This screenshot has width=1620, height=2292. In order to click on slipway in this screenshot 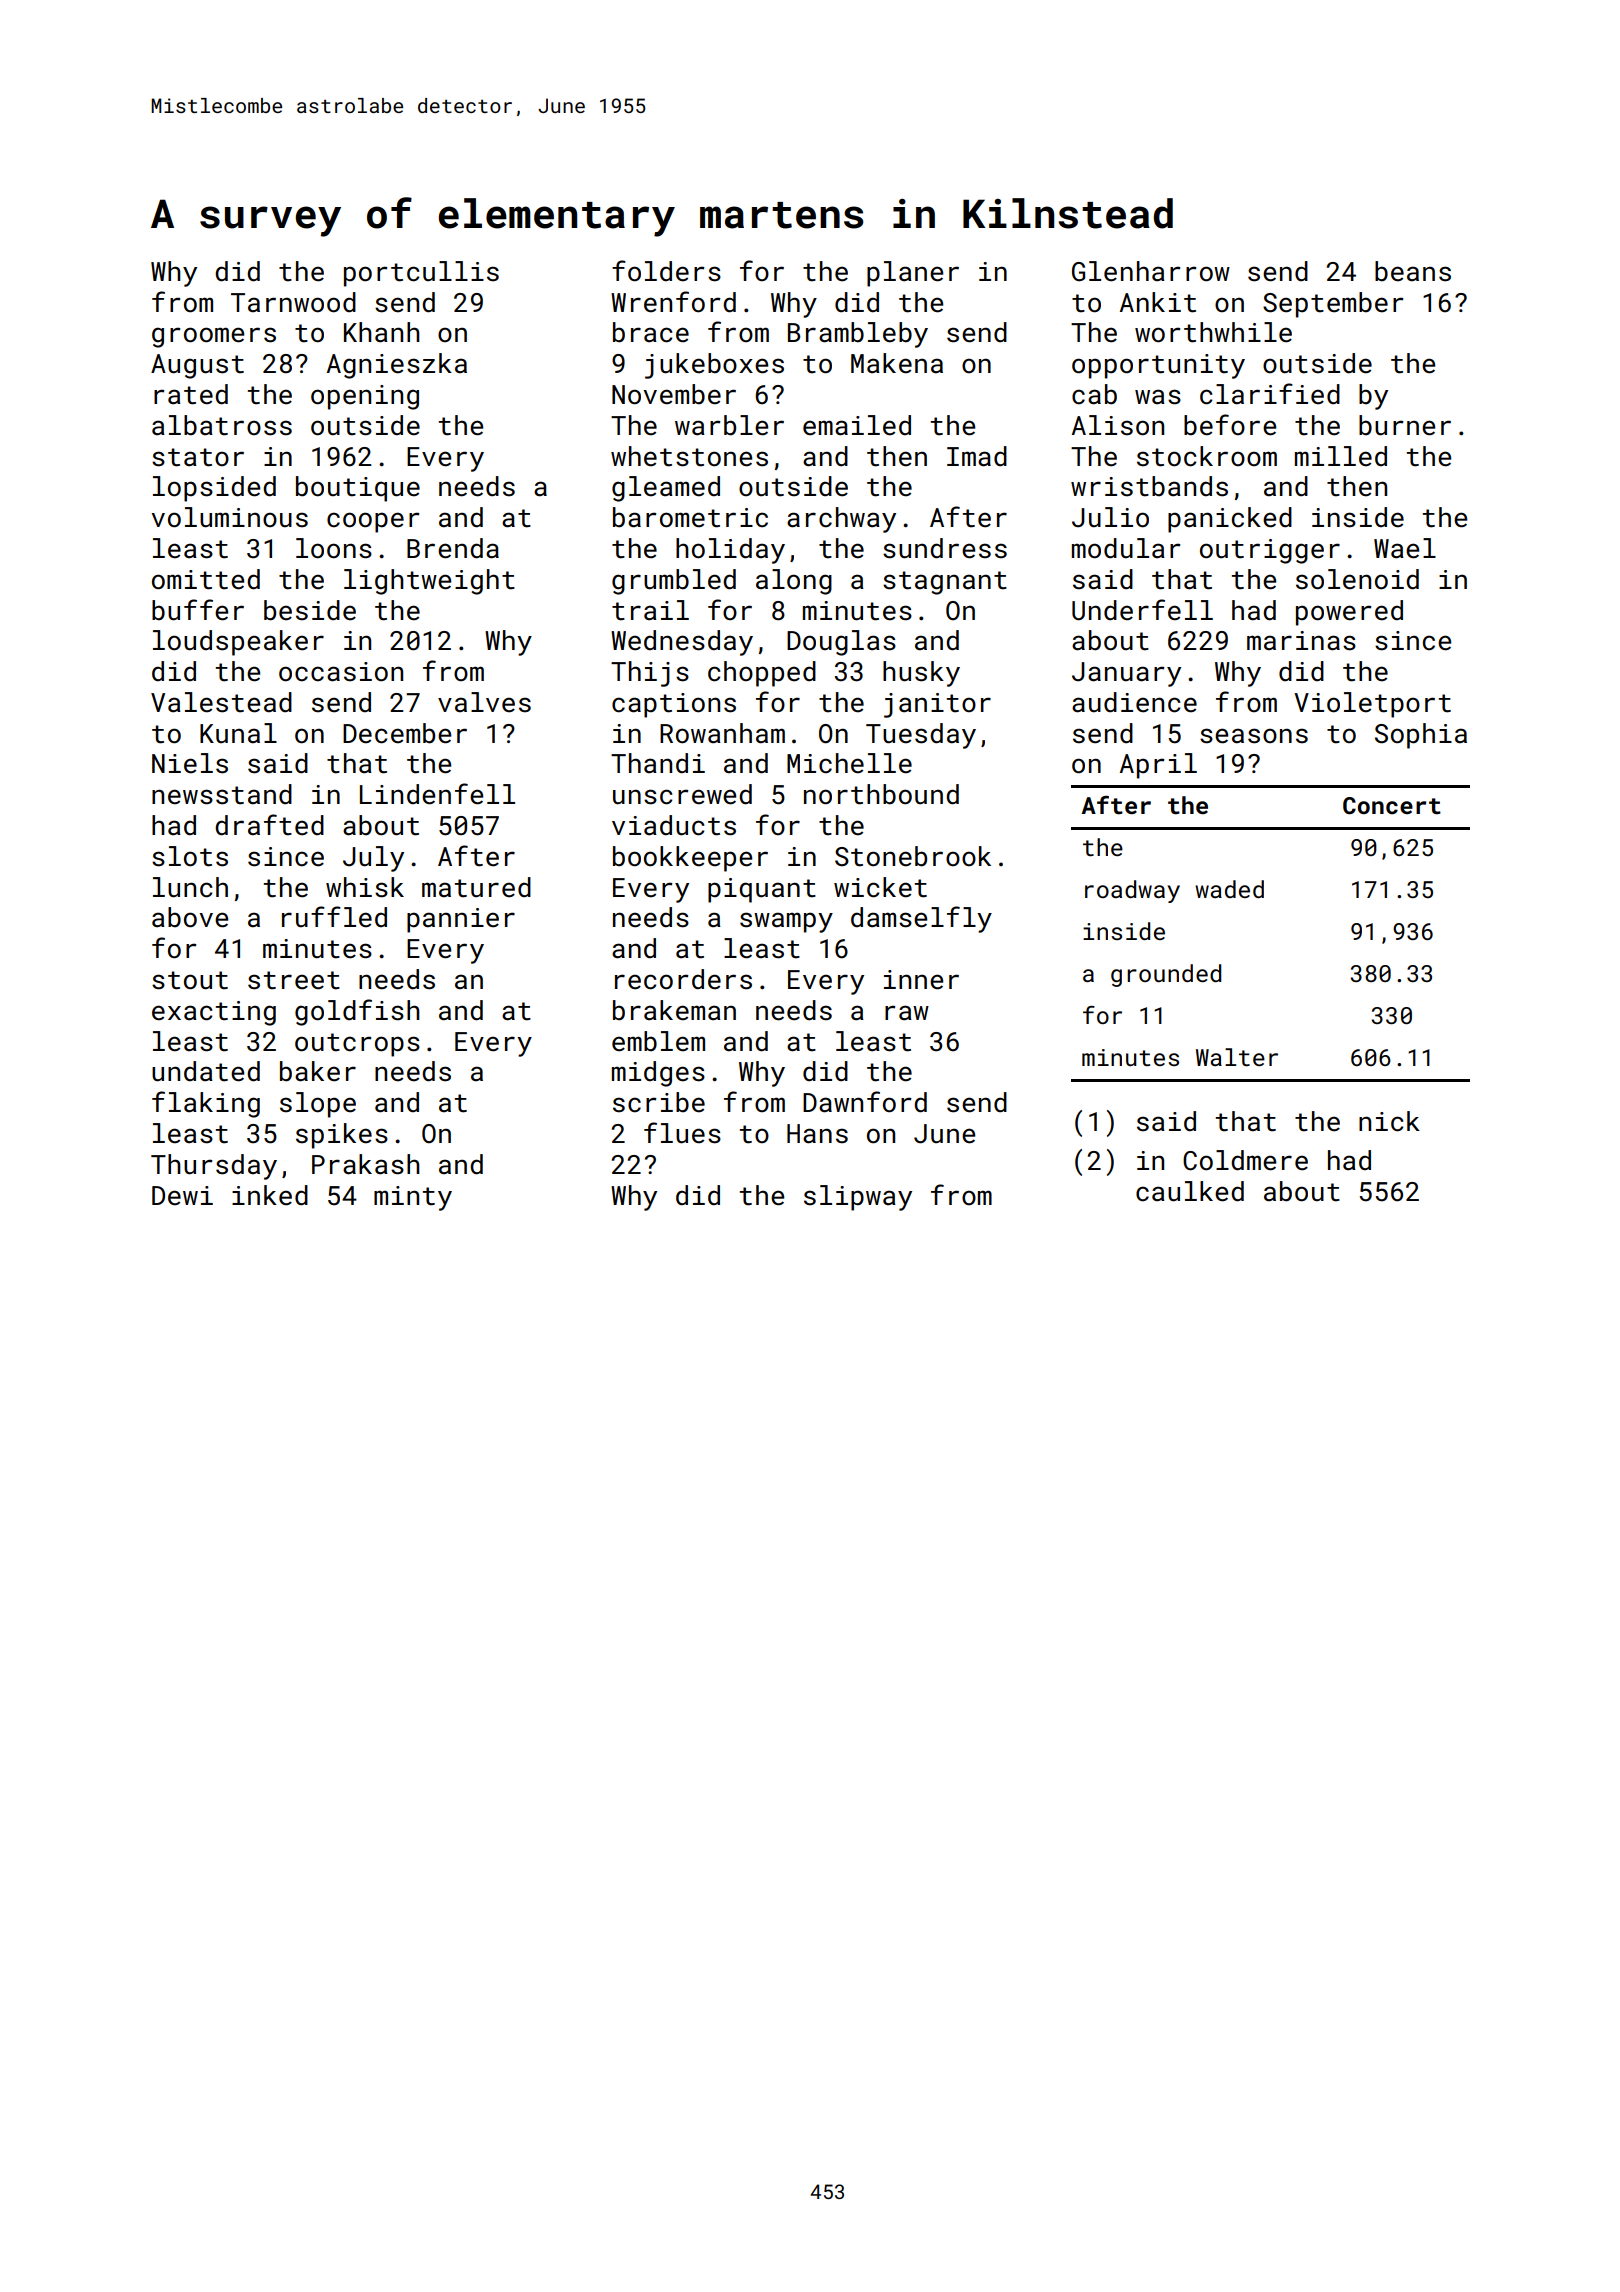, I will do `click(858, 1198)`.
